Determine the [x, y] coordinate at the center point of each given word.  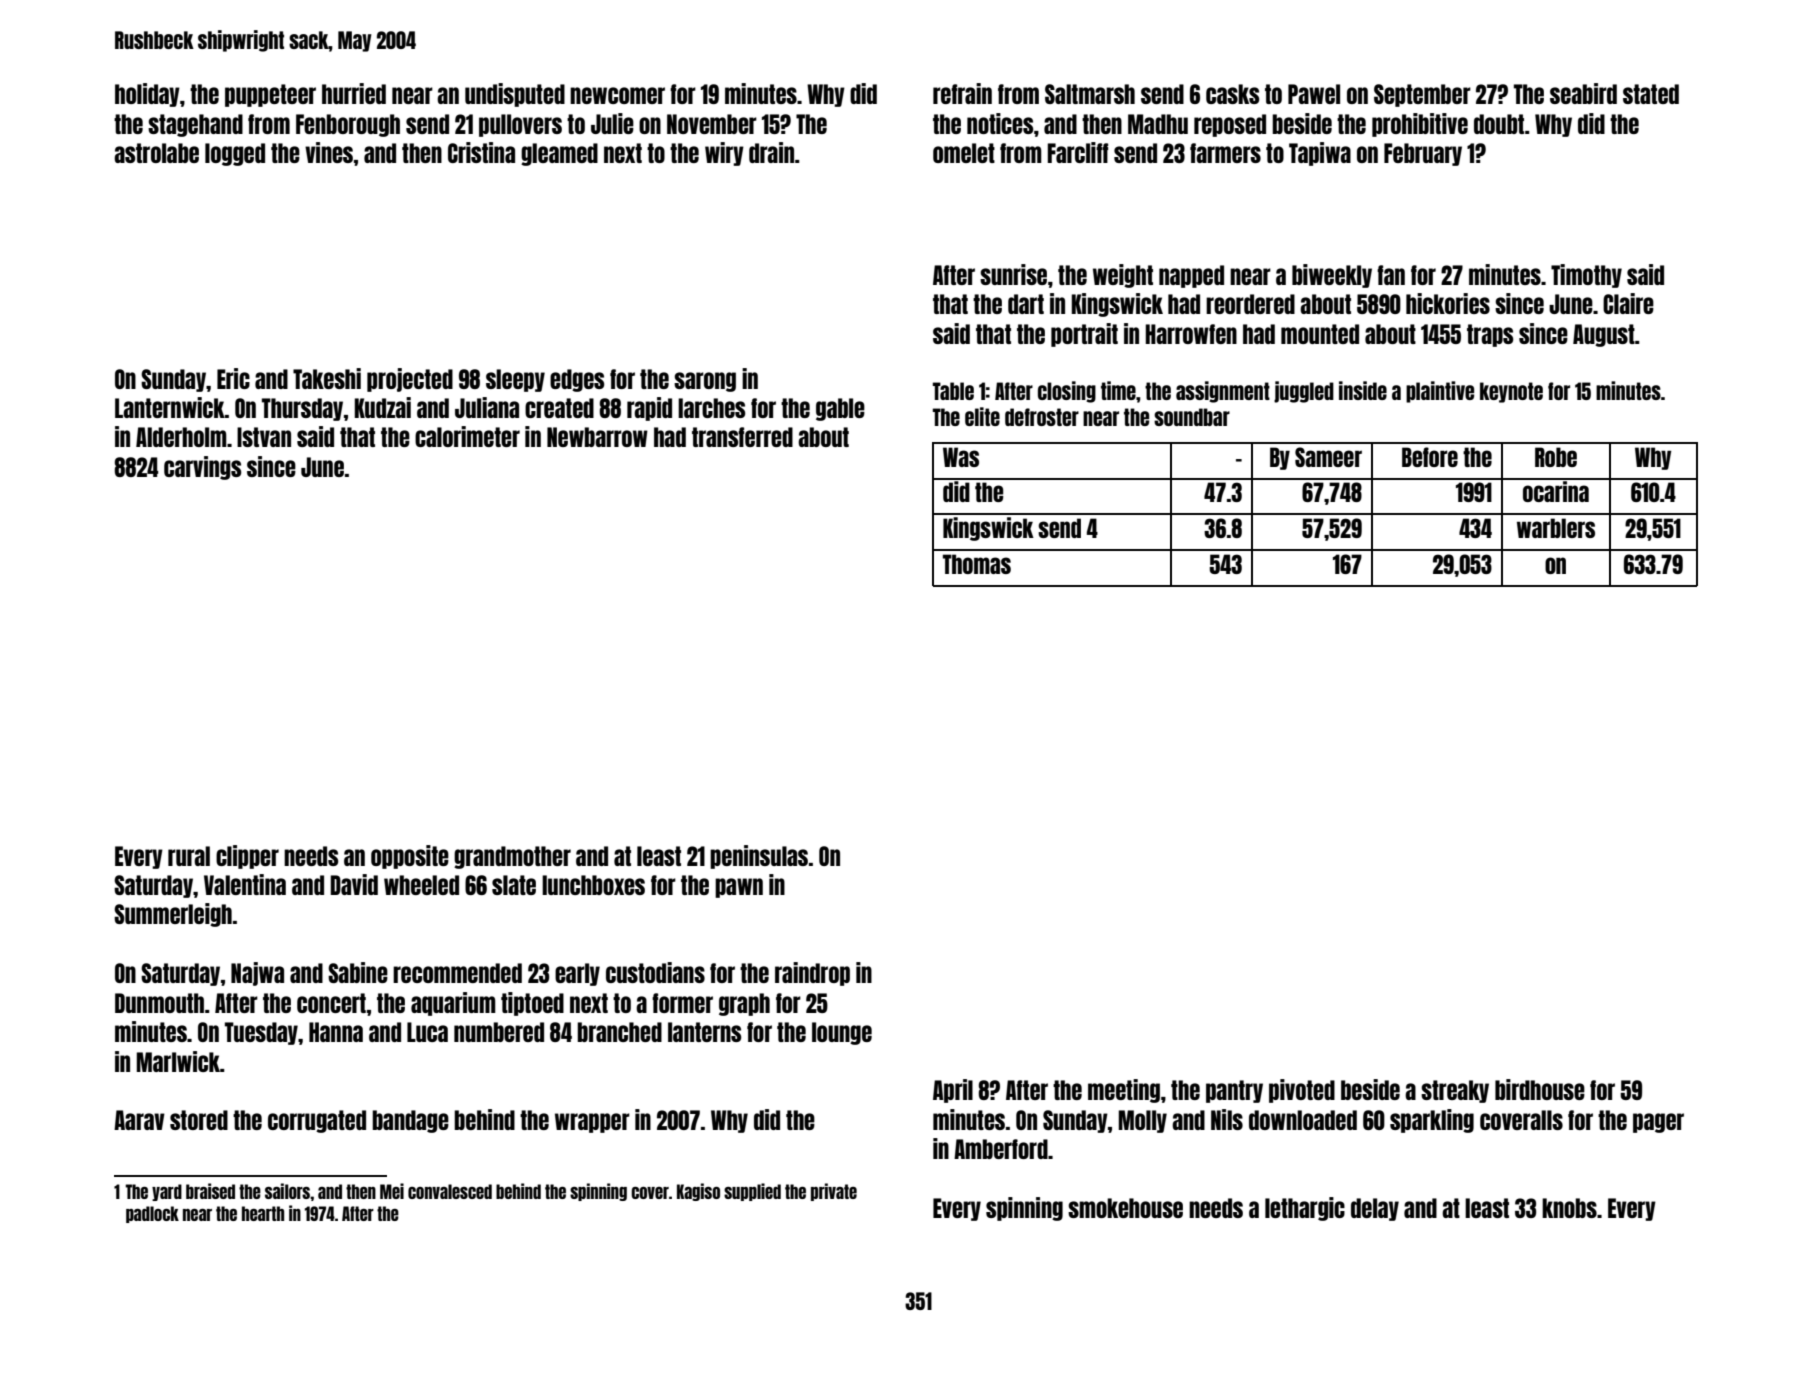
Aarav [139, 1120]
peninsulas [759, 857]
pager [1658, 1123]
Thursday [302, 409]
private [834, 1192]
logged [235, 154]
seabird [1583, 93]
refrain [962, 93]
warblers [1556, 528]
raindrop [812, 974]
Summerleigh [173, 915]
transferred [742, 437]
